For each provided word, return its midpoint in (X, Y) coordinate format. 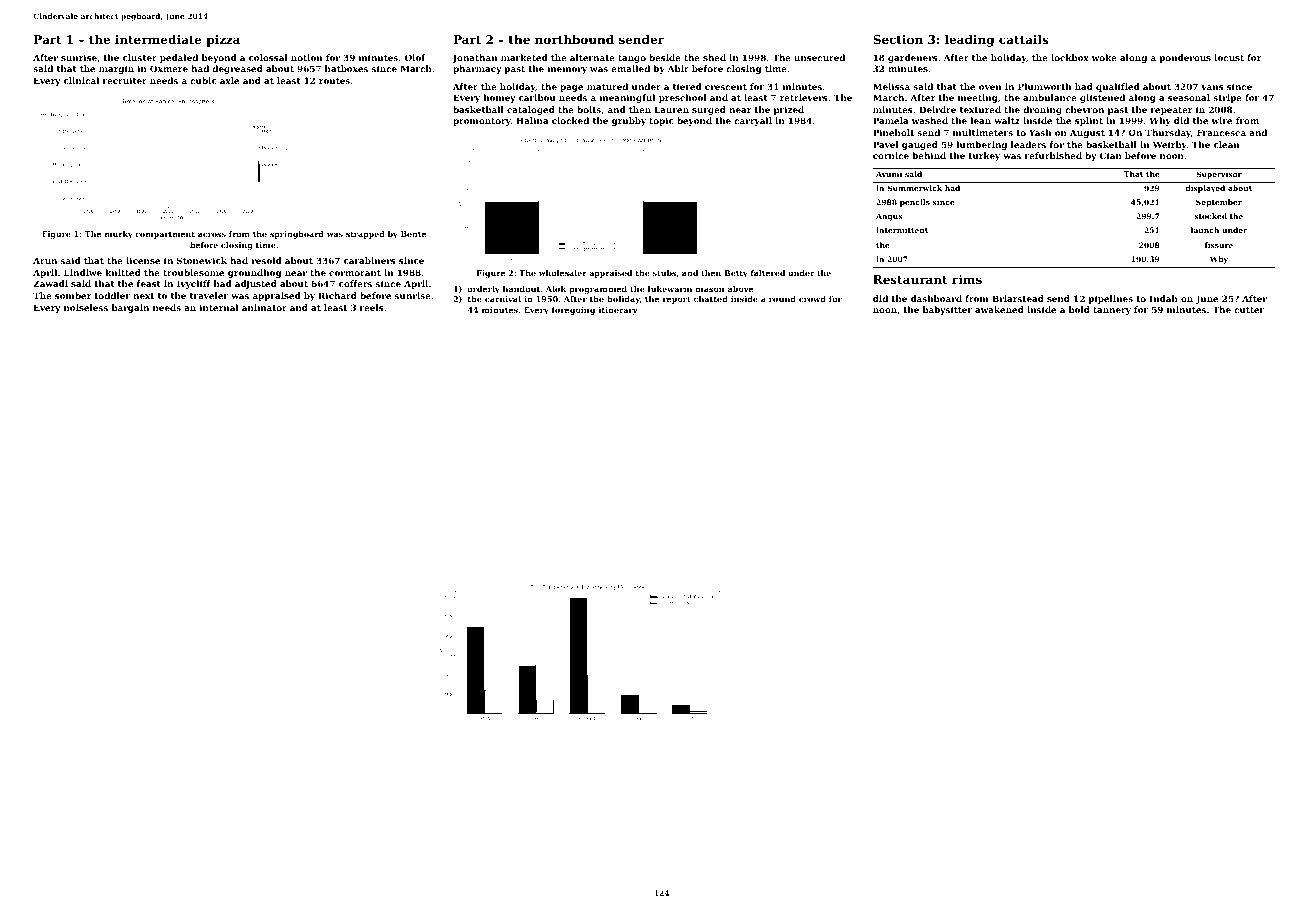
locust (1229, 57)
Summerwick (914, 188)
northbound (574, 39)
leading (969, 41)
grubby (629, 121)
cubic (203, 80)
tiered (687, 86)
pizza (223, 41)
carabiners (370, 260)
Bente (413, 234)
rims (967, 279)
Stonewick (202, 260)
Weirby (1170, 145)
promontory (482, 122)
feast (149, 283)
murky (119, 235)
